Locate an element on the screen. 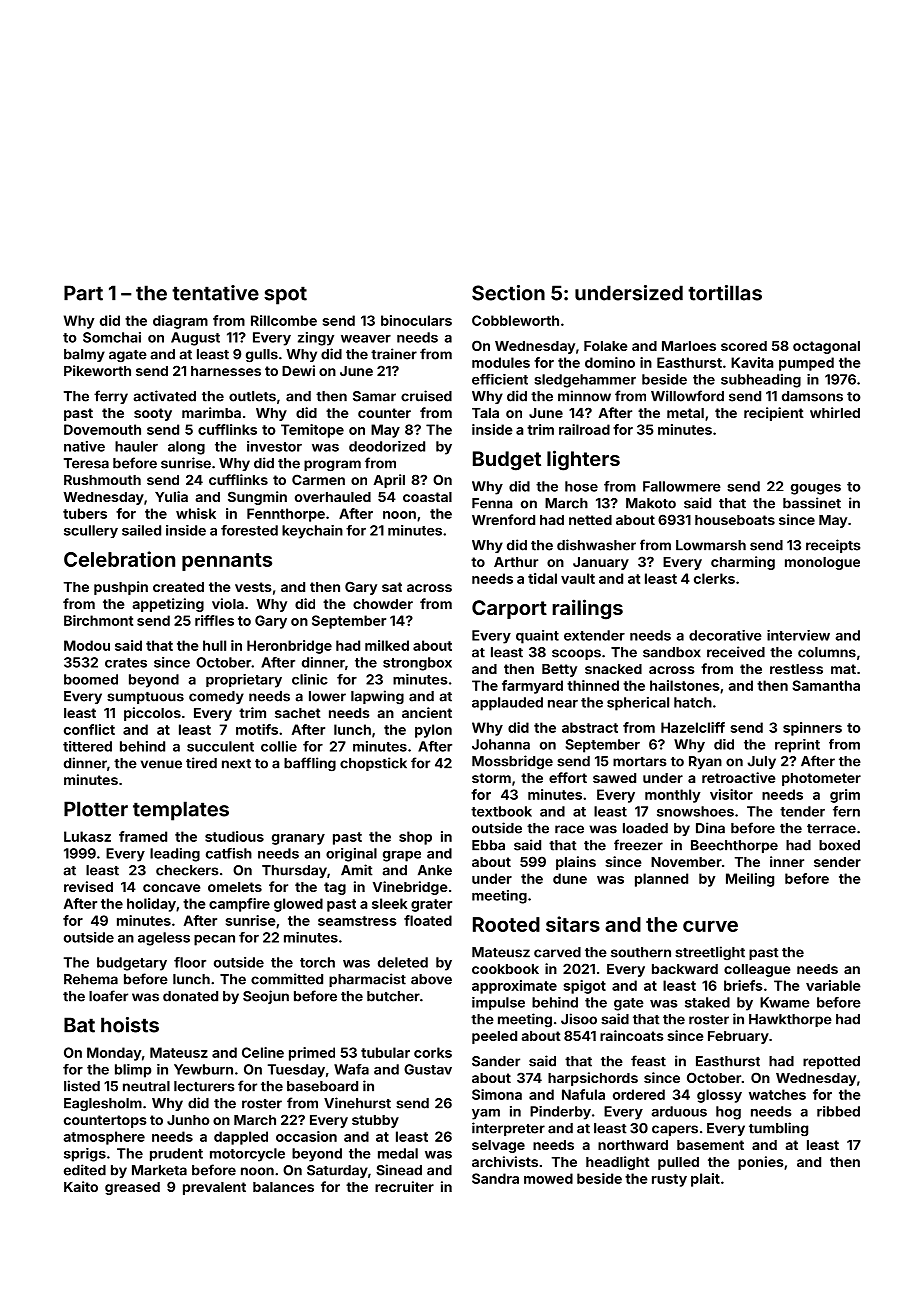 The height and width of the screenshot is (1308, 924). prevalent is located at coordinates (214, 1188).
